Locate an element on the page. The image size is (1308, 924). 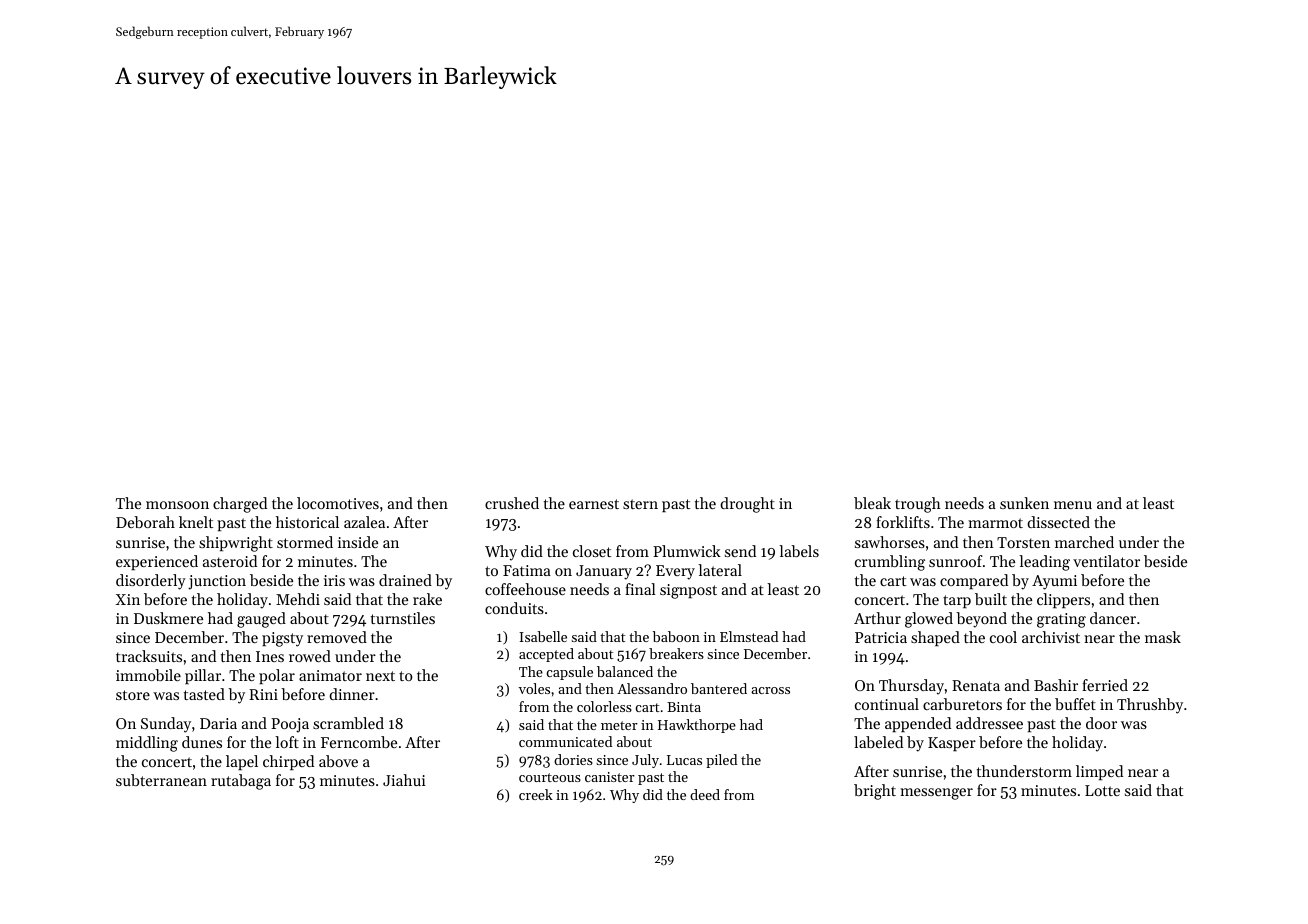
voles is located at coordinates (534, 688).
